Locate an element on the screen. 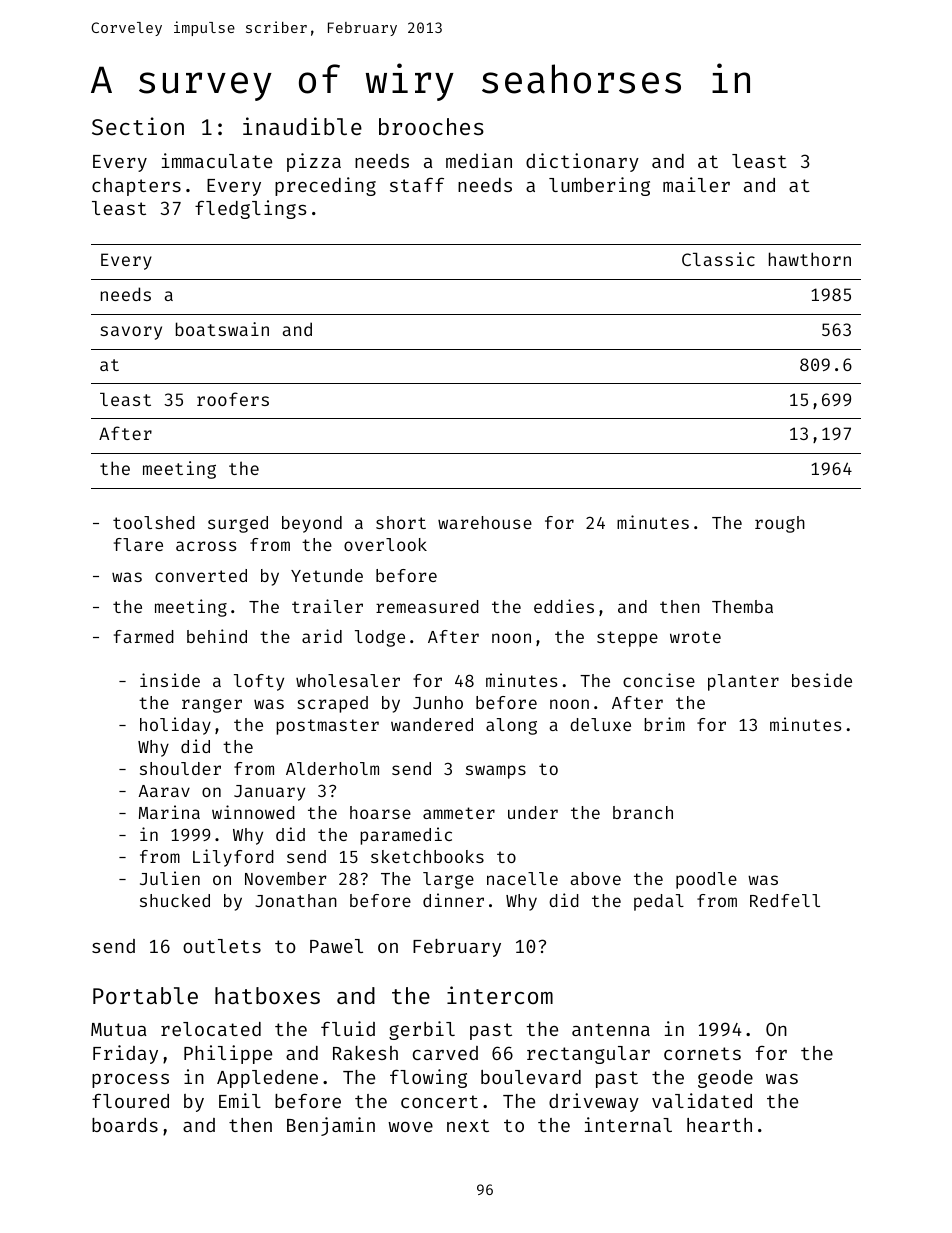 The width and height of the screenshot is (952, 1233). brooches is located at coordinates (431, 126).
